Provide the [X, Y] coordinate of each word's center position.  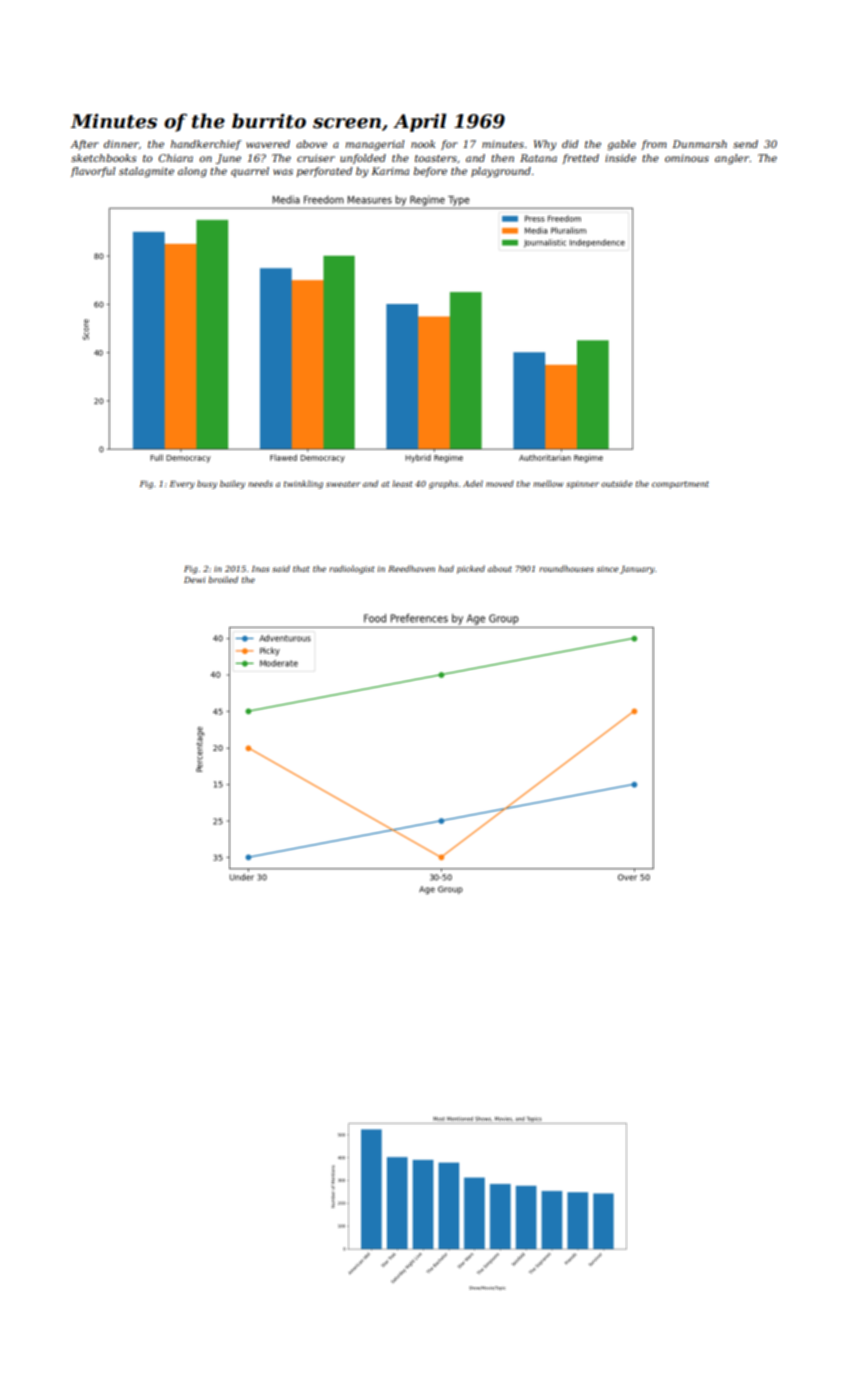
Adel [473, 483]
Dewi [194, 580]
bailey [232, 484]
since [608, 569]
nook [423, 144]
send [745, 144]
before [430, 172]
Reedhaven [411, 568]
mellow [548, 483]
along [192, 172]
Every [182, 485]
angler [732, 159]
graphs [443, 484]
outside [617, 483]
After [84, 145]
